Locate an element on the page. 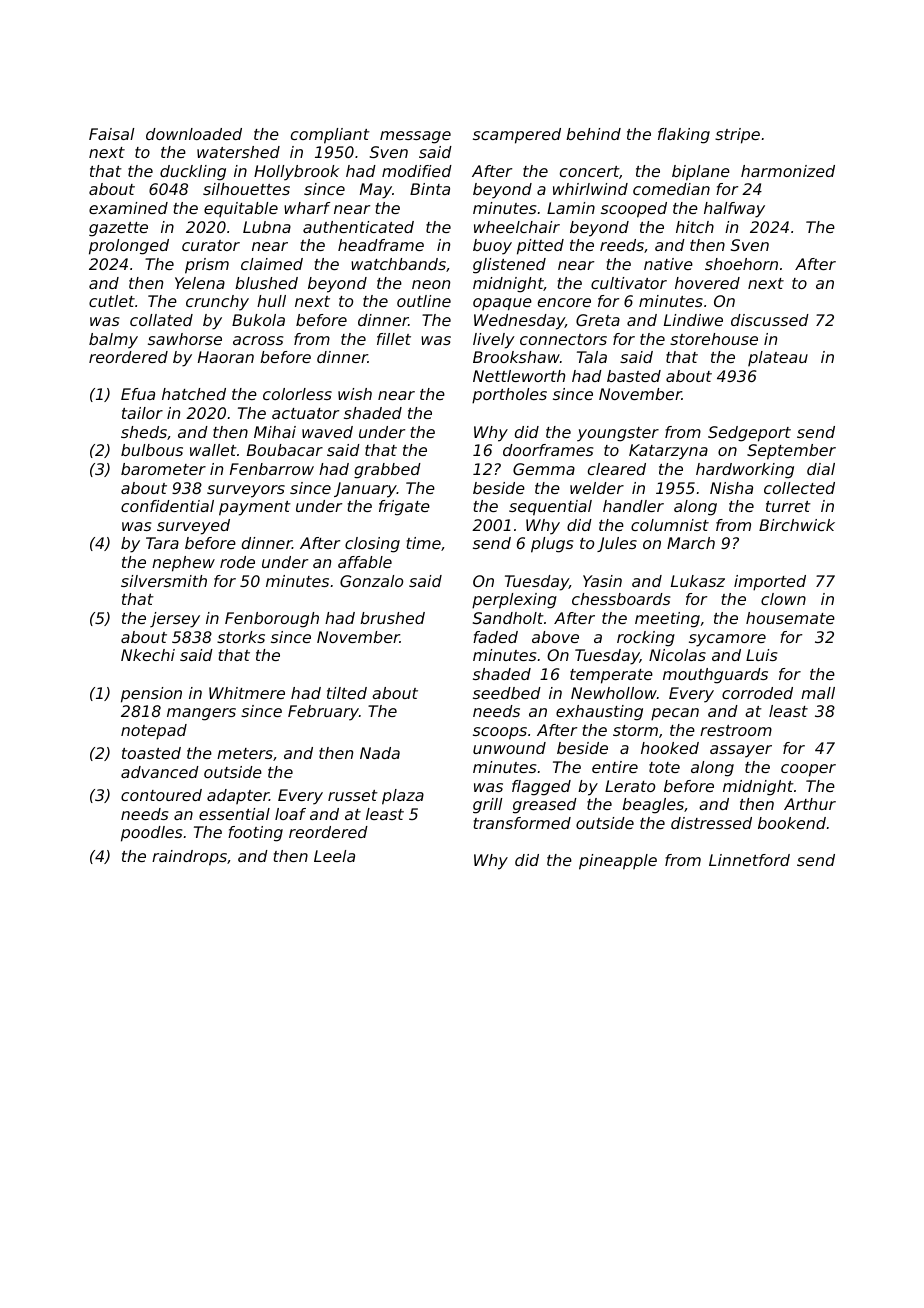 This image has height=1308, width=924. colorless is located at coordinates (297, 394).
